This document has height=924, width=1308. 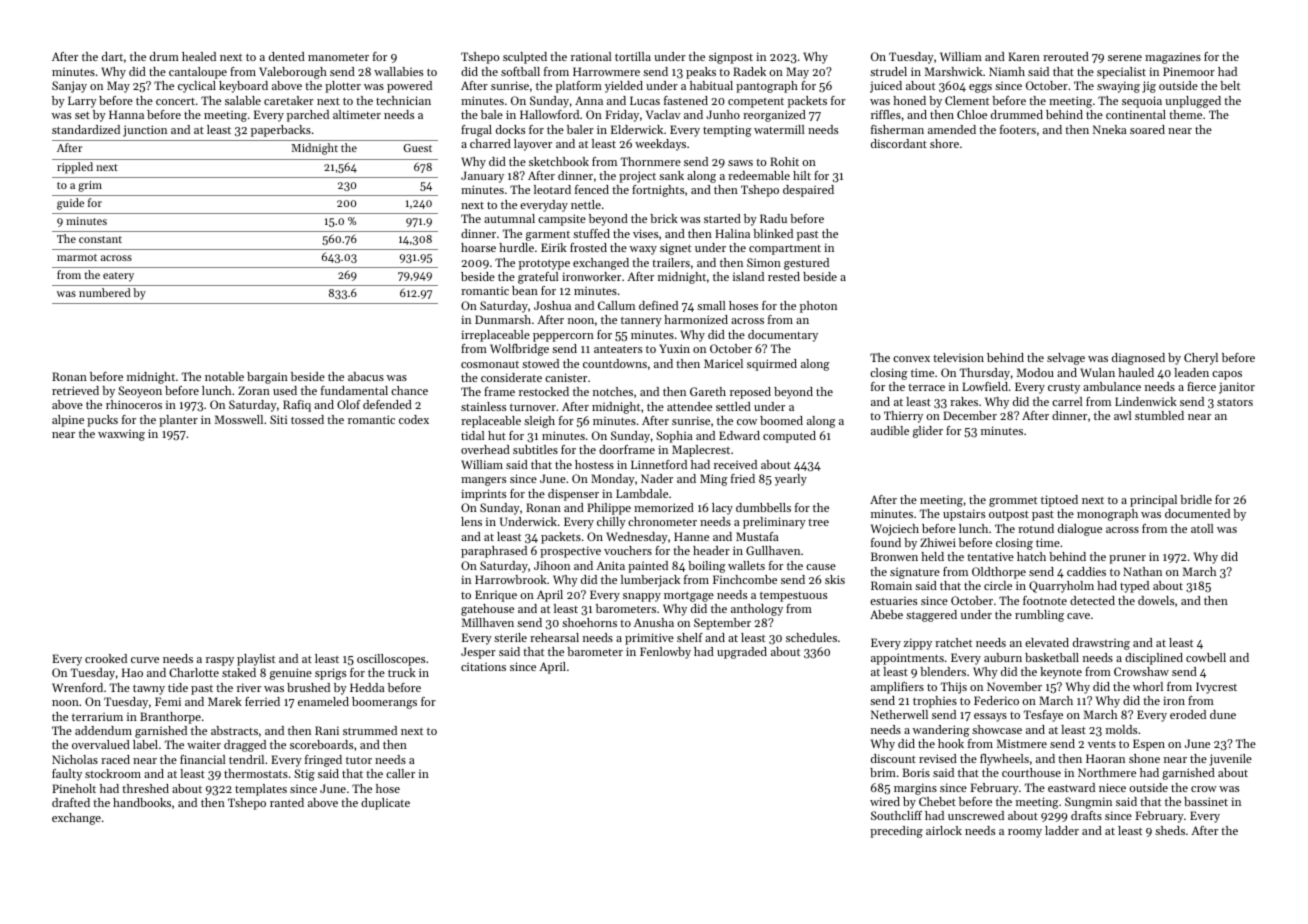 I want to click on sculpted, so click(x=525, y=58).
